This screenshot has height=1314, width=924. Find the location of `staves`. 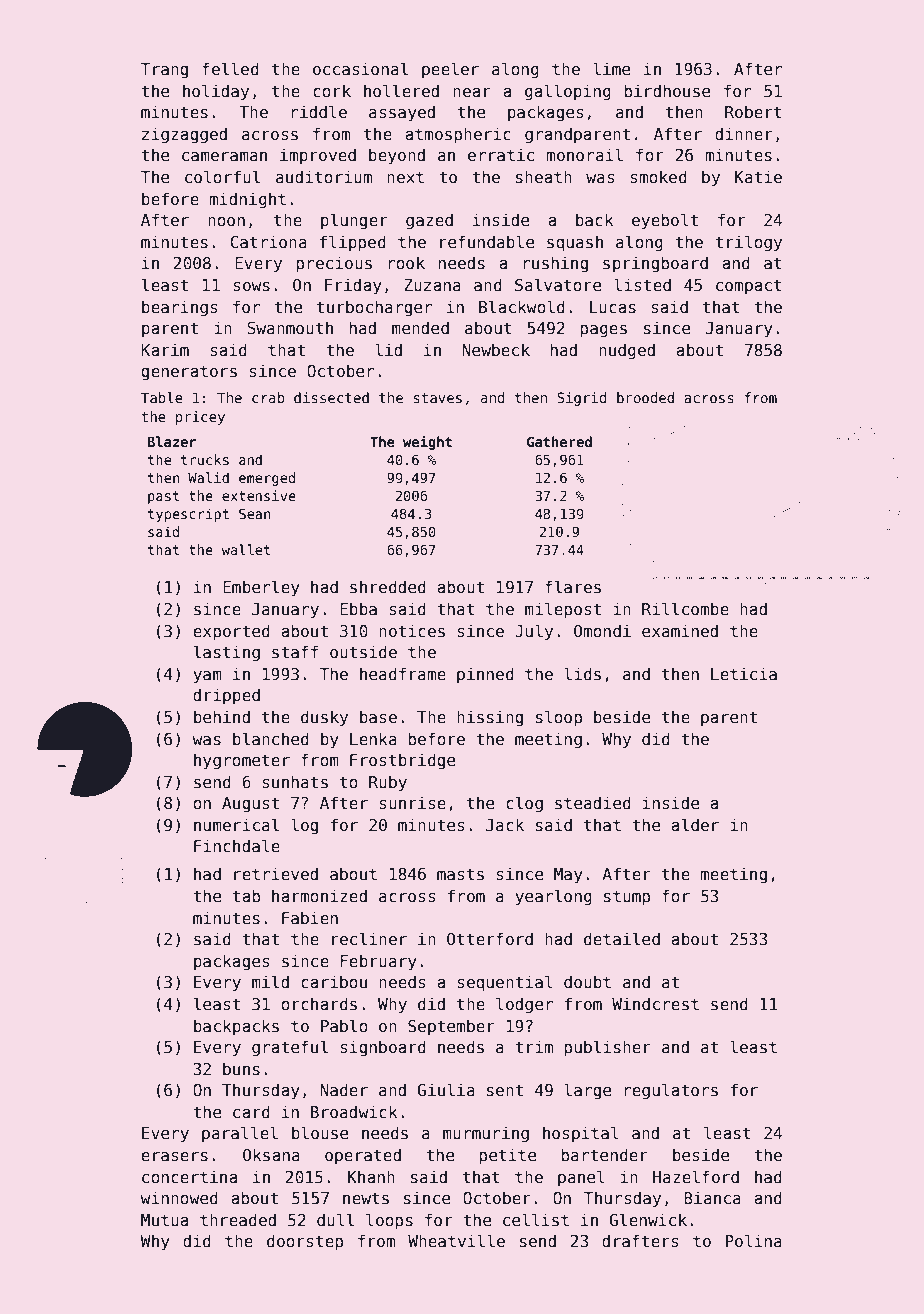

staves is located at coordinates (437, 398).
